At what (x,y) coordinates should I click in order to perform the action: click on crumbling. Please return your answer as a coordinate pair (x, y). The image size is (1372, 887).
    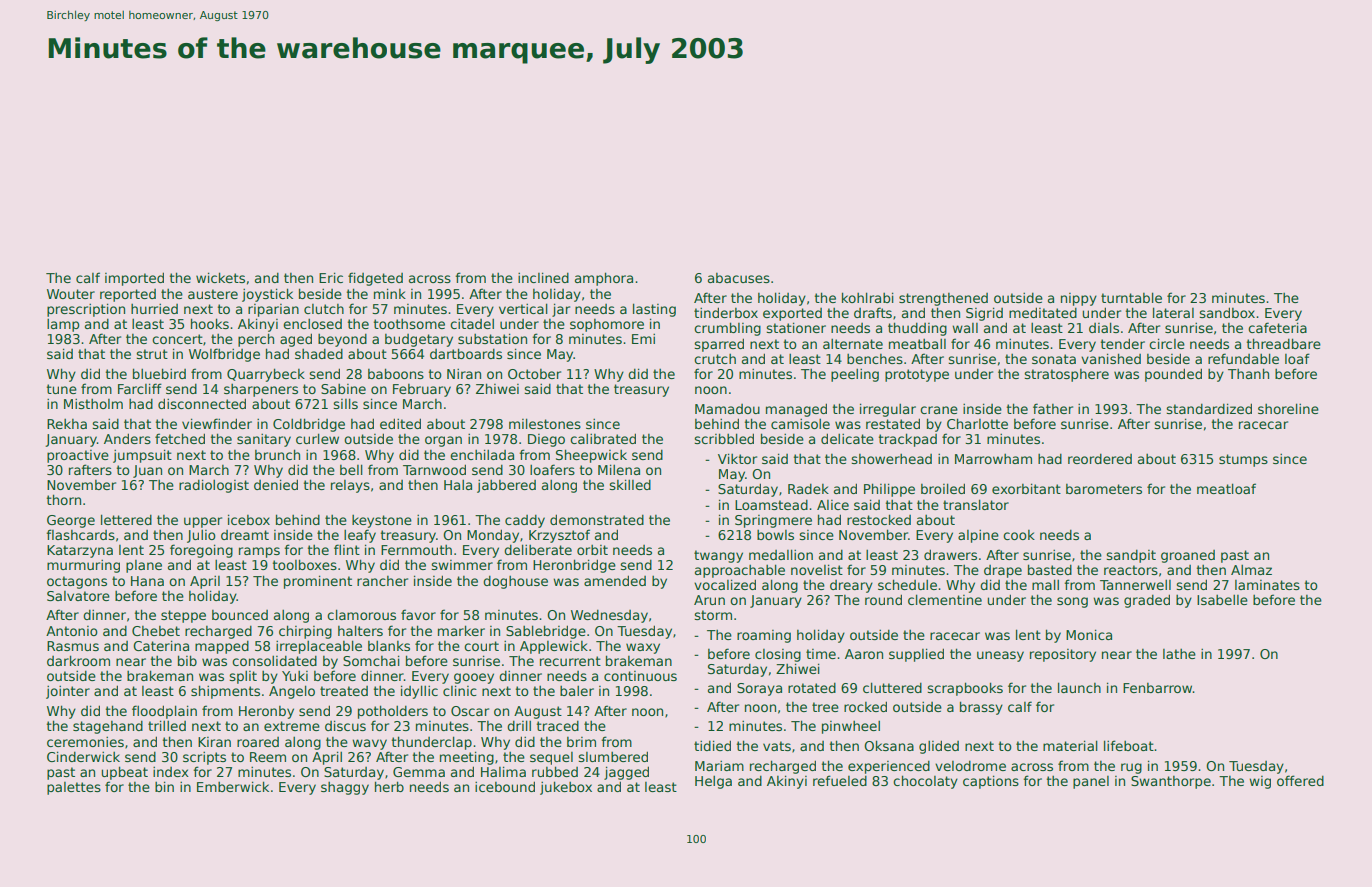
    Looking at the image, I should click on (727, 329).
